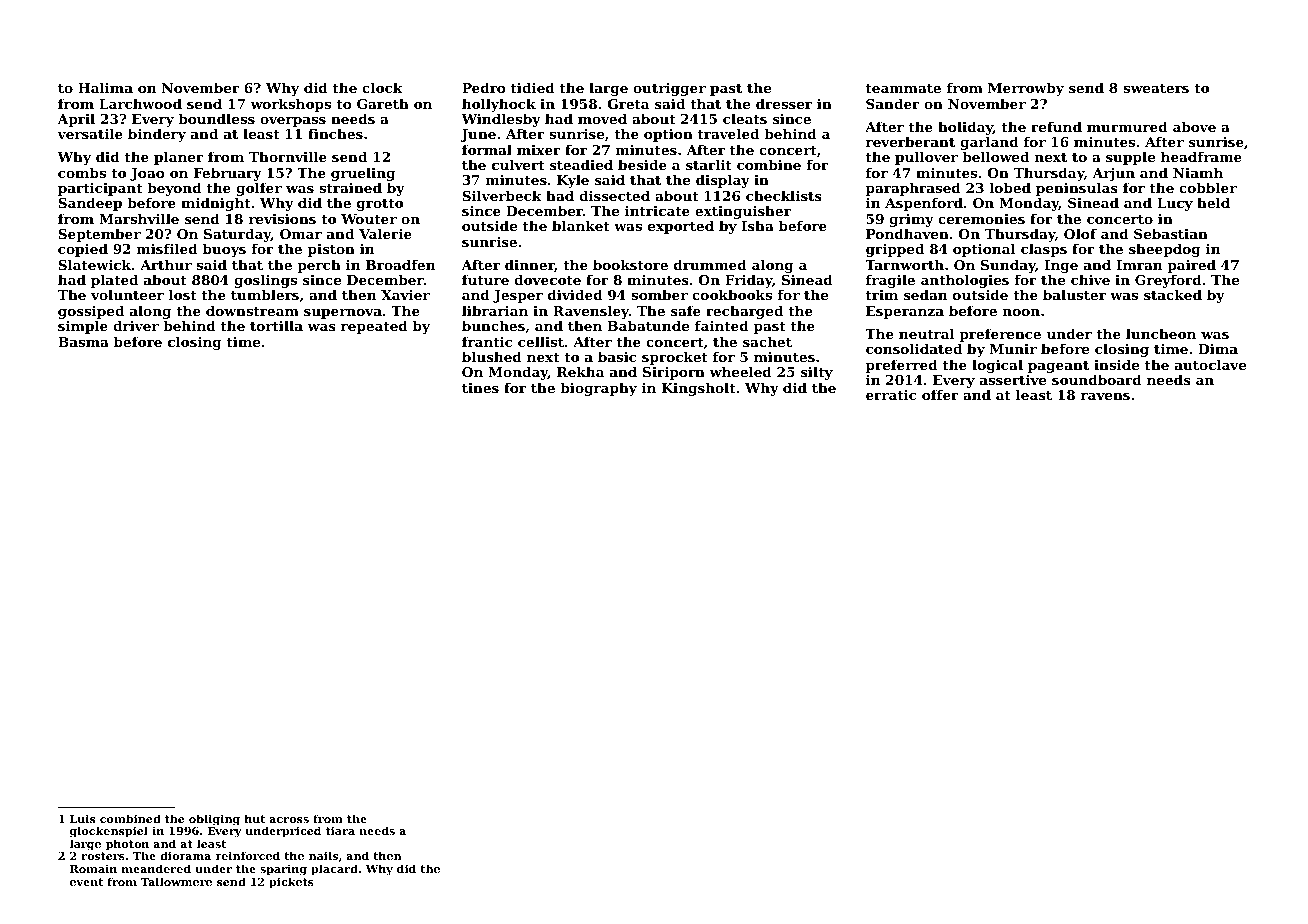 This screenshot has width=1308, height=924. What do you see at coordinates (334, 870) in the screenshot?
I see `placard` at bounding box center [334, 870].
